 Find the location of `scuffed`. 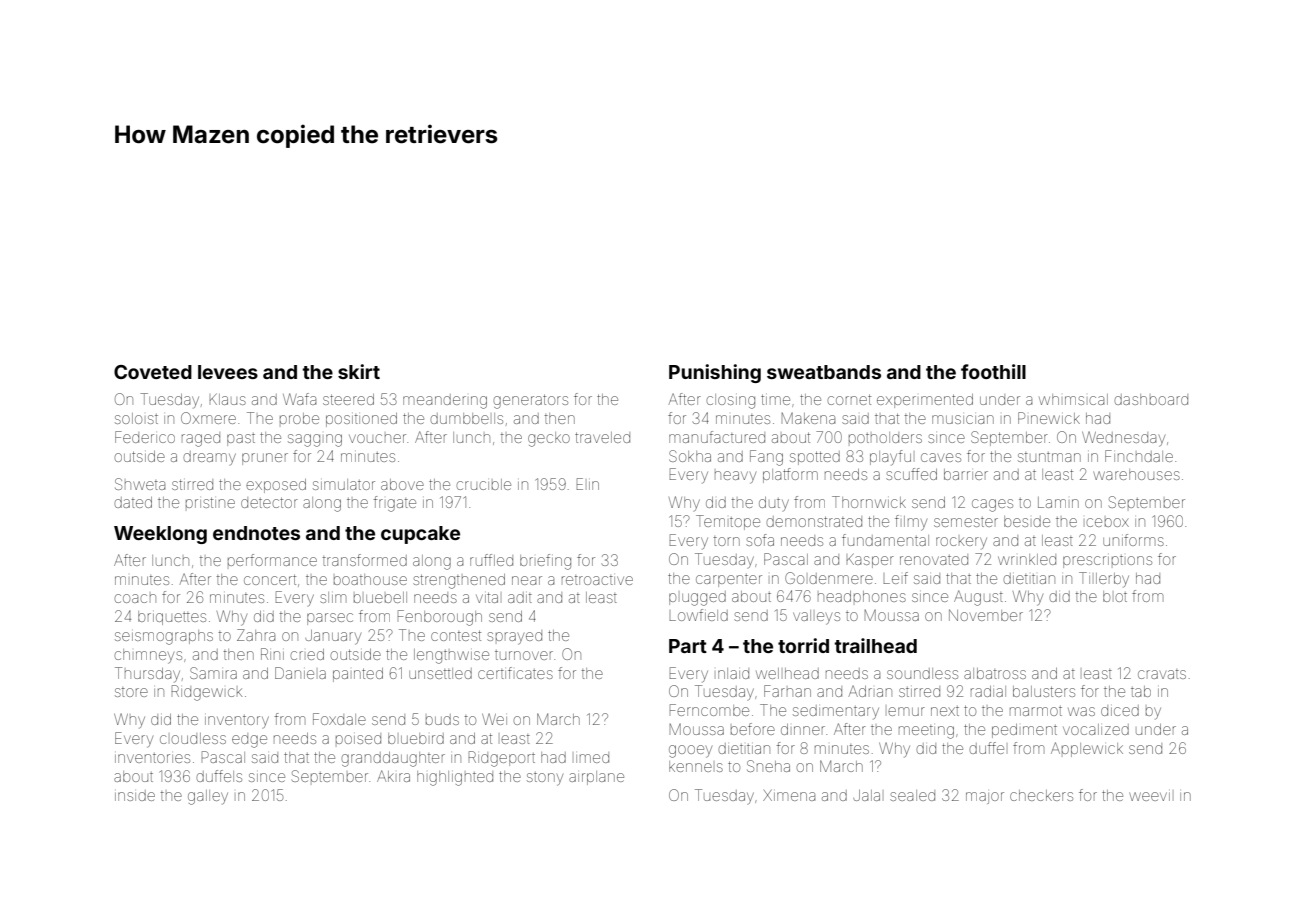

scuffed is located at coordinates (911, 474).
